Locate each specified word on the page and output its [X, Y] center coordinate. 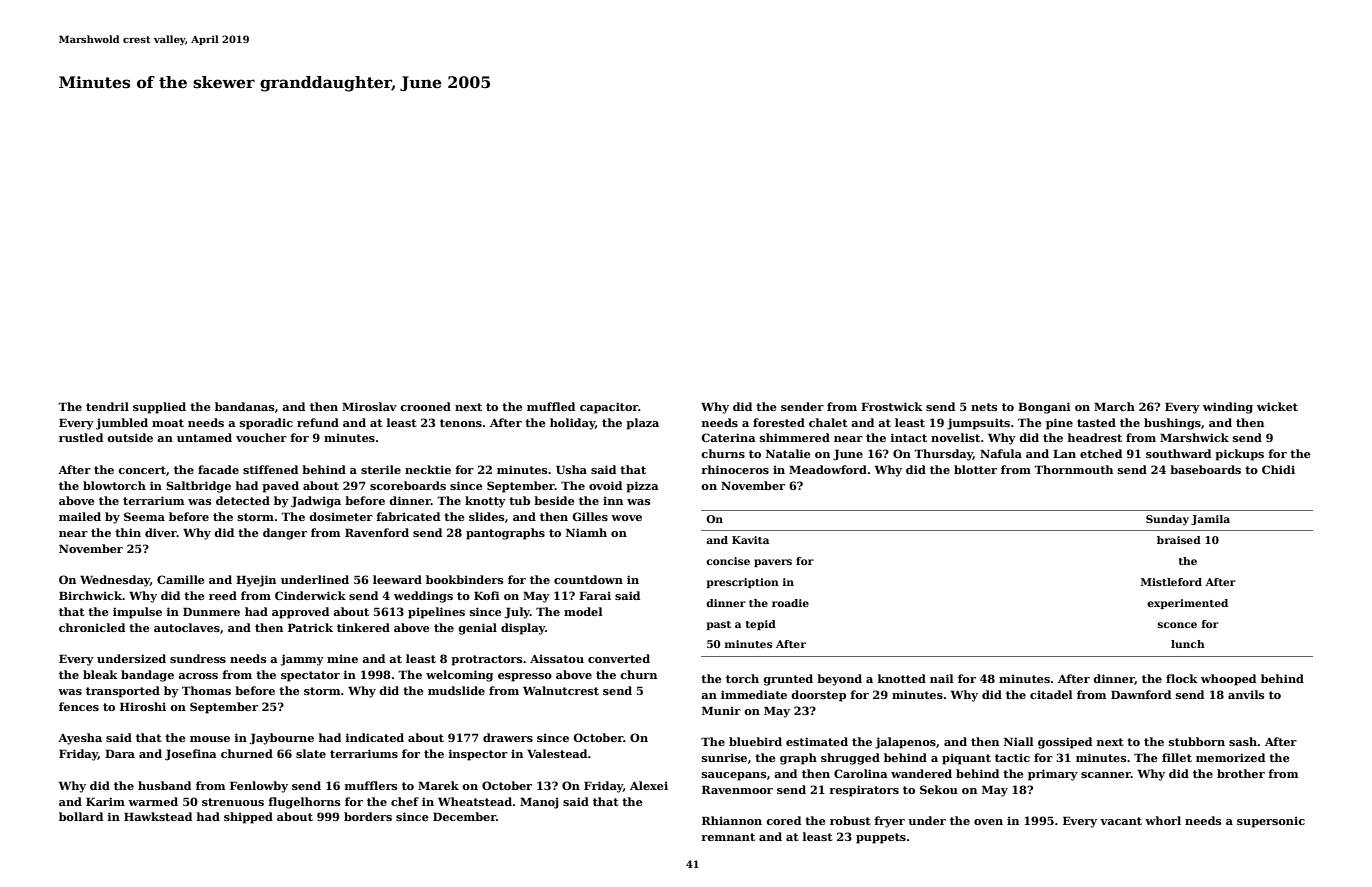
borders [368, 816]
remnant [728, 837]
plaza [642, 424]
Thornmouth [1073, 469]
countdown [588, 579]
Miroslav [369, 406]
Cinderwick [310, 595]
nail [942, 678]
